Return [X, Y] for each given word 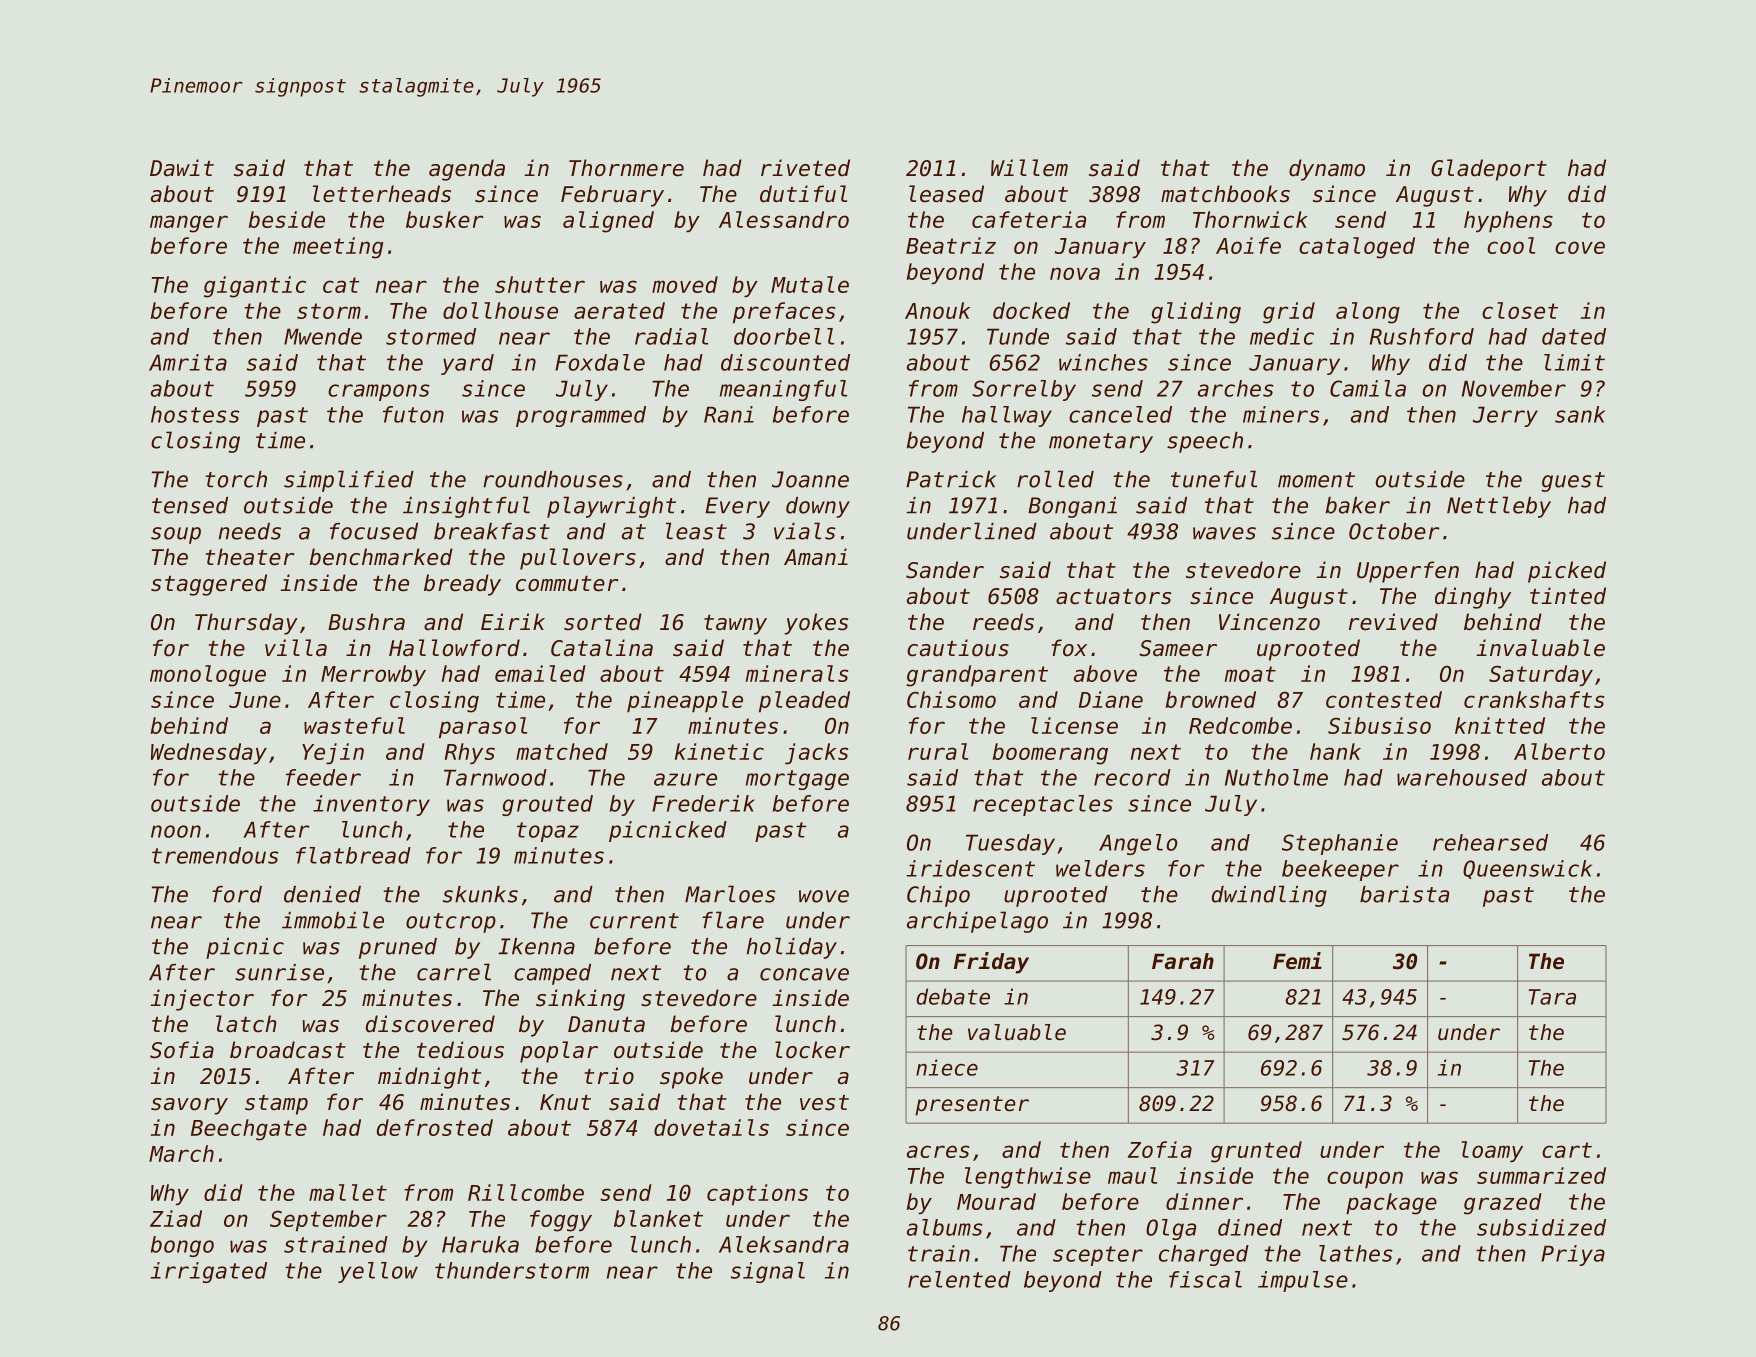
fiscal [1205, 1279]
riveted [805, 168]
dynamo [1327, 170]
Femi [1297, 961]
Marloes [730, 894]
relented [959, 1279]
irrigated [209, 1272]
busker [444, 219]
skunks [480, 894]
